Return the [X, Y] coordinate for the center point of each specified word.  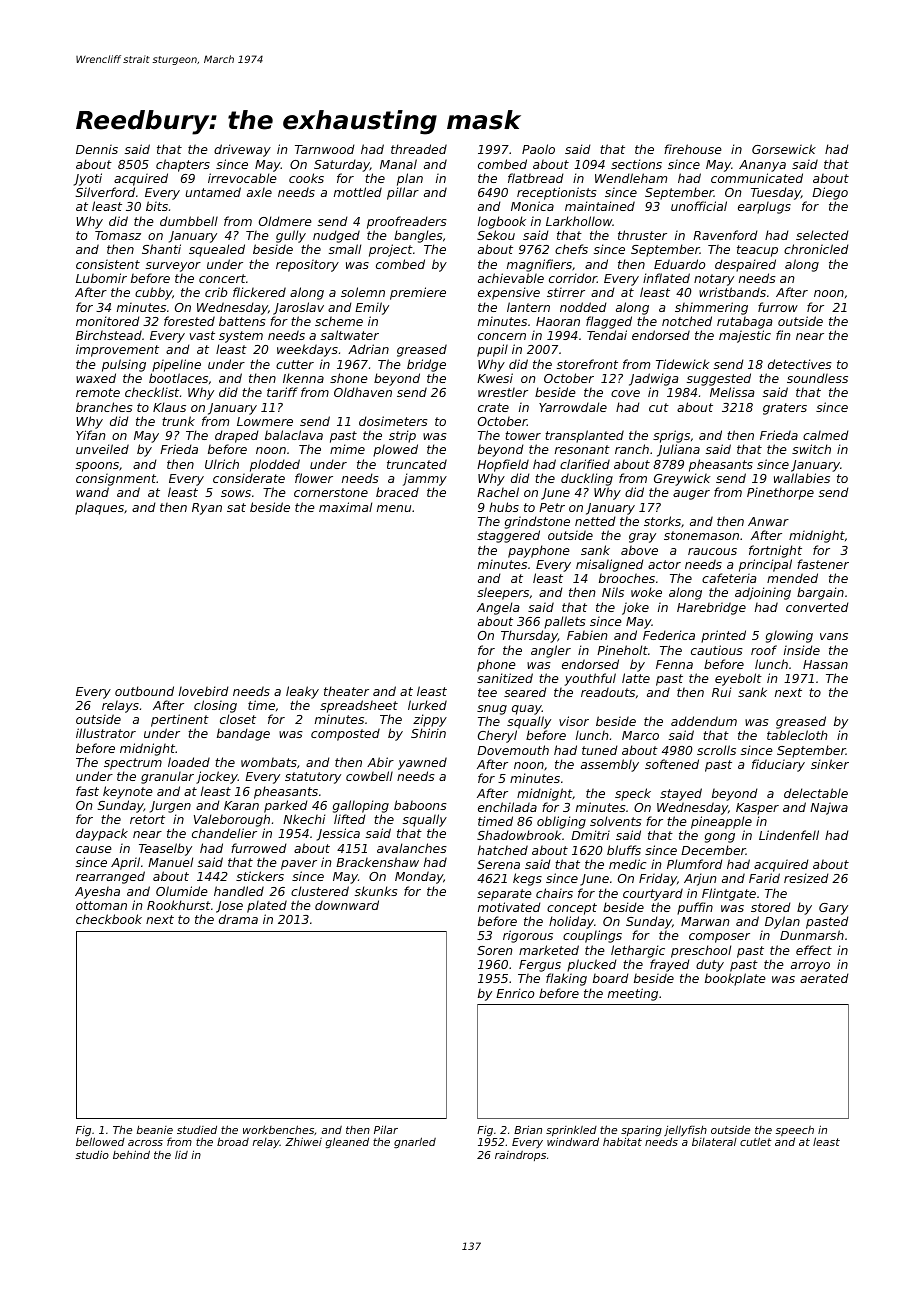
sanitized [505, 678]
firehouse [693, 149]
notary [714, 280]
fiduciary [778, 765]
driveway [242, 150]
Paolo [538, 149]
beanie [154, 1130]
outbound [144, 691]
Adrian [368, 349]
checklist [152, 392]
